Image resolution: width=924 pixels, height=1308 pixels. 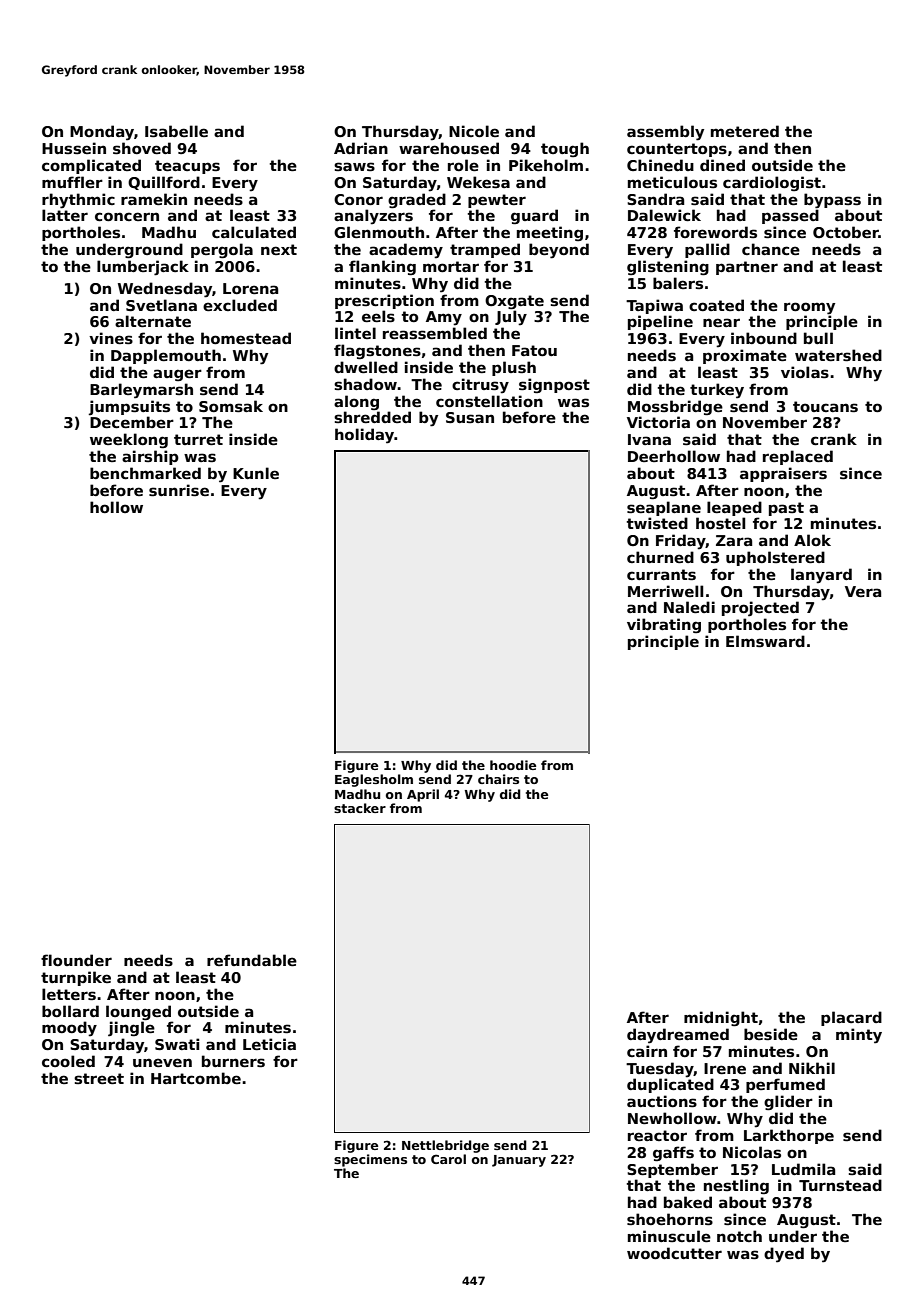 What do you see at coordinates (370, 1160) in the screenshot?
I see `specimens` at bounding box center [370, 1160].
